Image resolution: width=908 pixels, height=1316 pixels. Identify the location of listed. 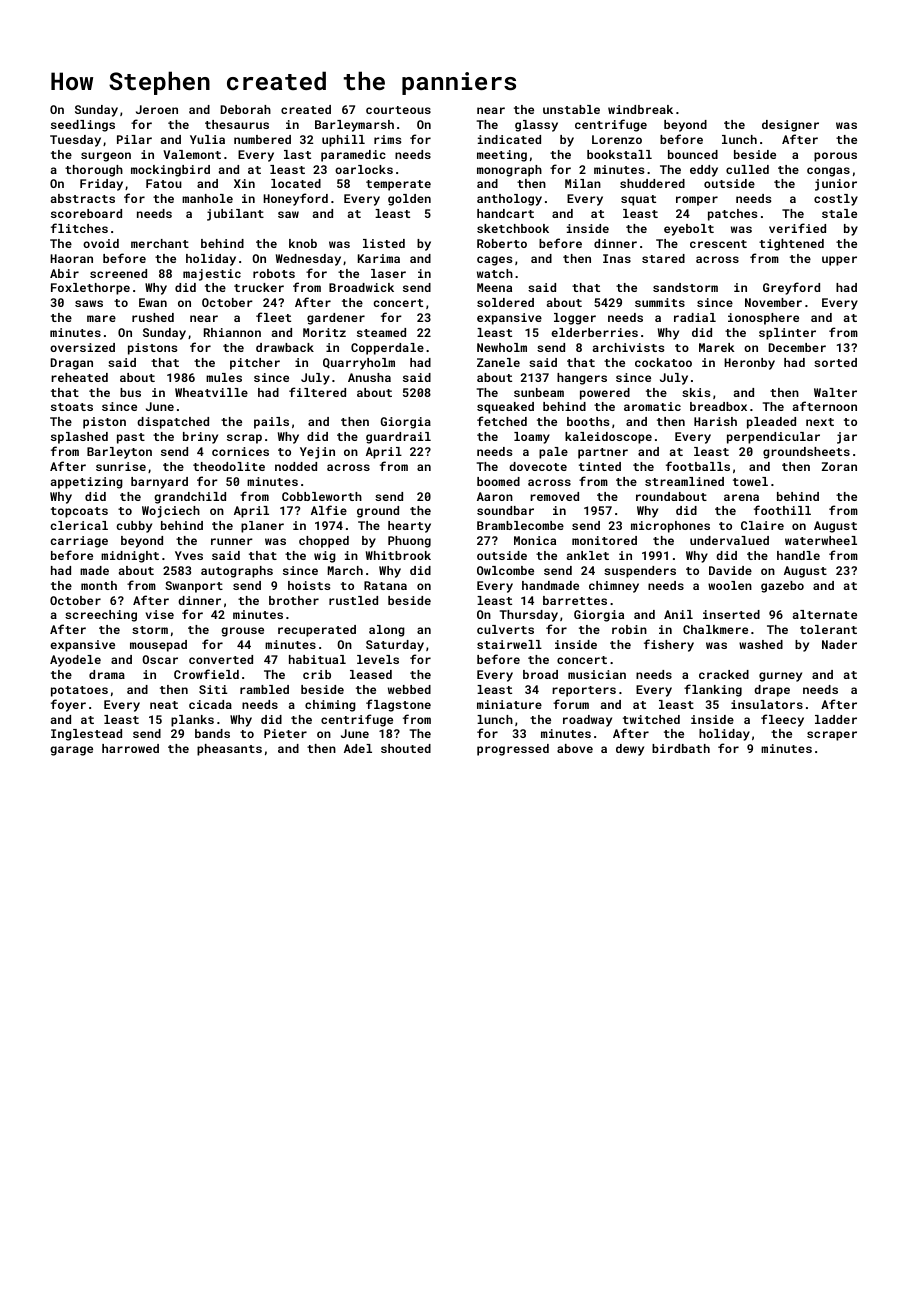
(384, 243).
